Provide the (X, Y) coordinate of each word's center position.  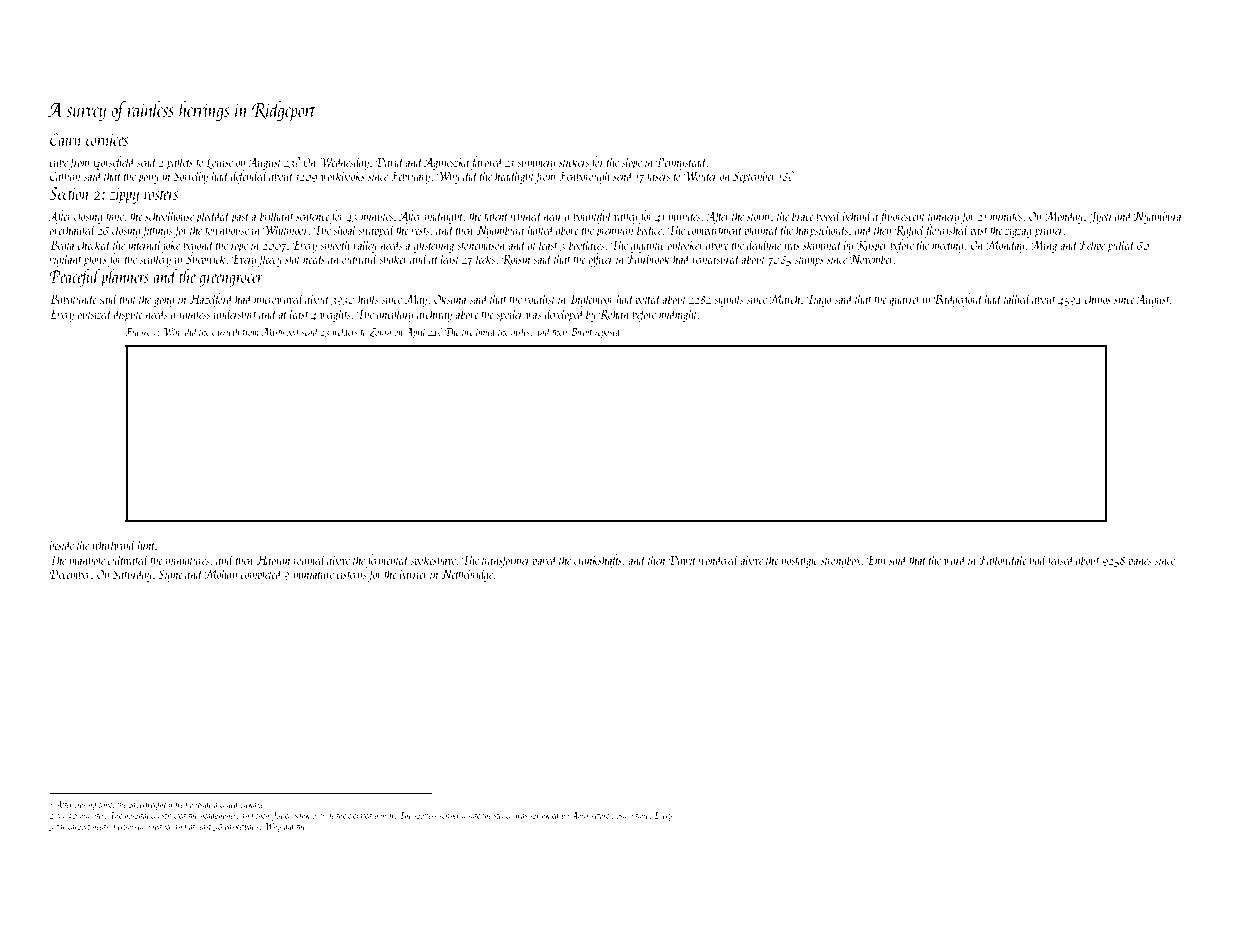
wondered (719, 559)
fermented (388, 561)
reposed (608, 332)
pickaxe (252, 805)
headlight (514, 177)
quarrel (905, 300)
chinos (1098, 298)
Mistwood (281, 331)
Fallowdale (1003, 559)
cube (58, 161)
